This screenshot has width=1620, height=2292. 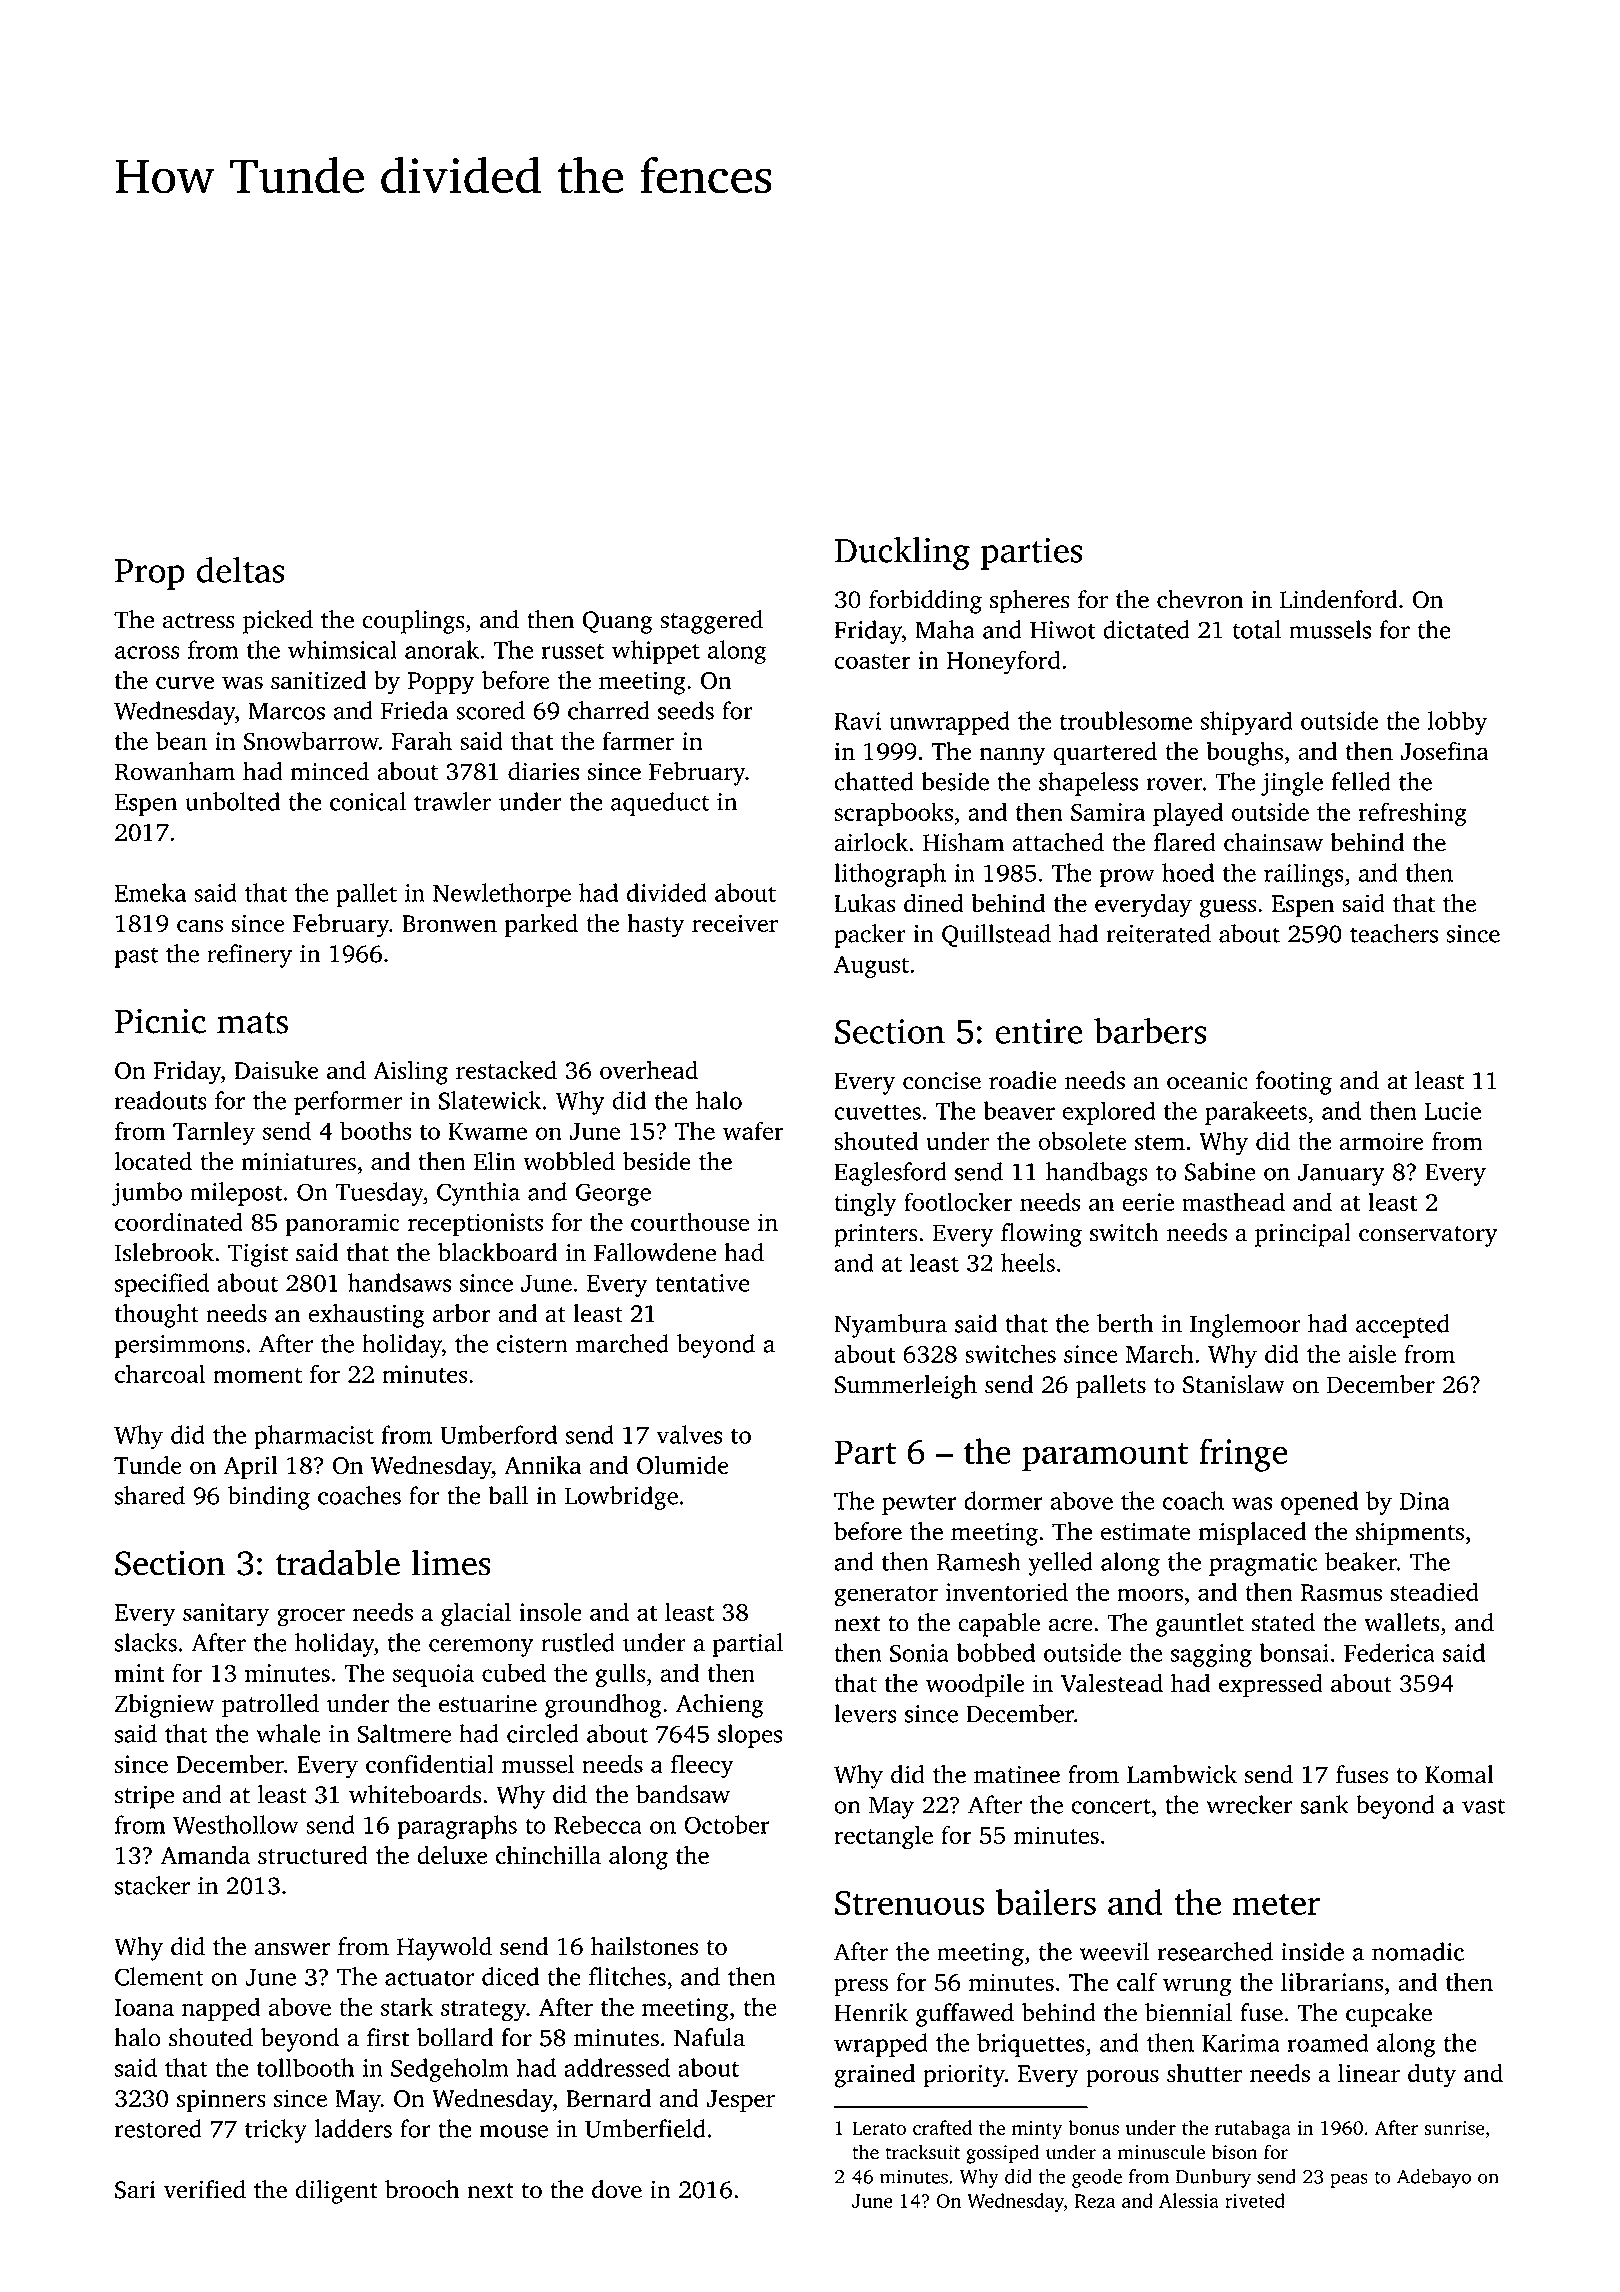 I want to click on Quillstead, so click(x=996, y=935).
